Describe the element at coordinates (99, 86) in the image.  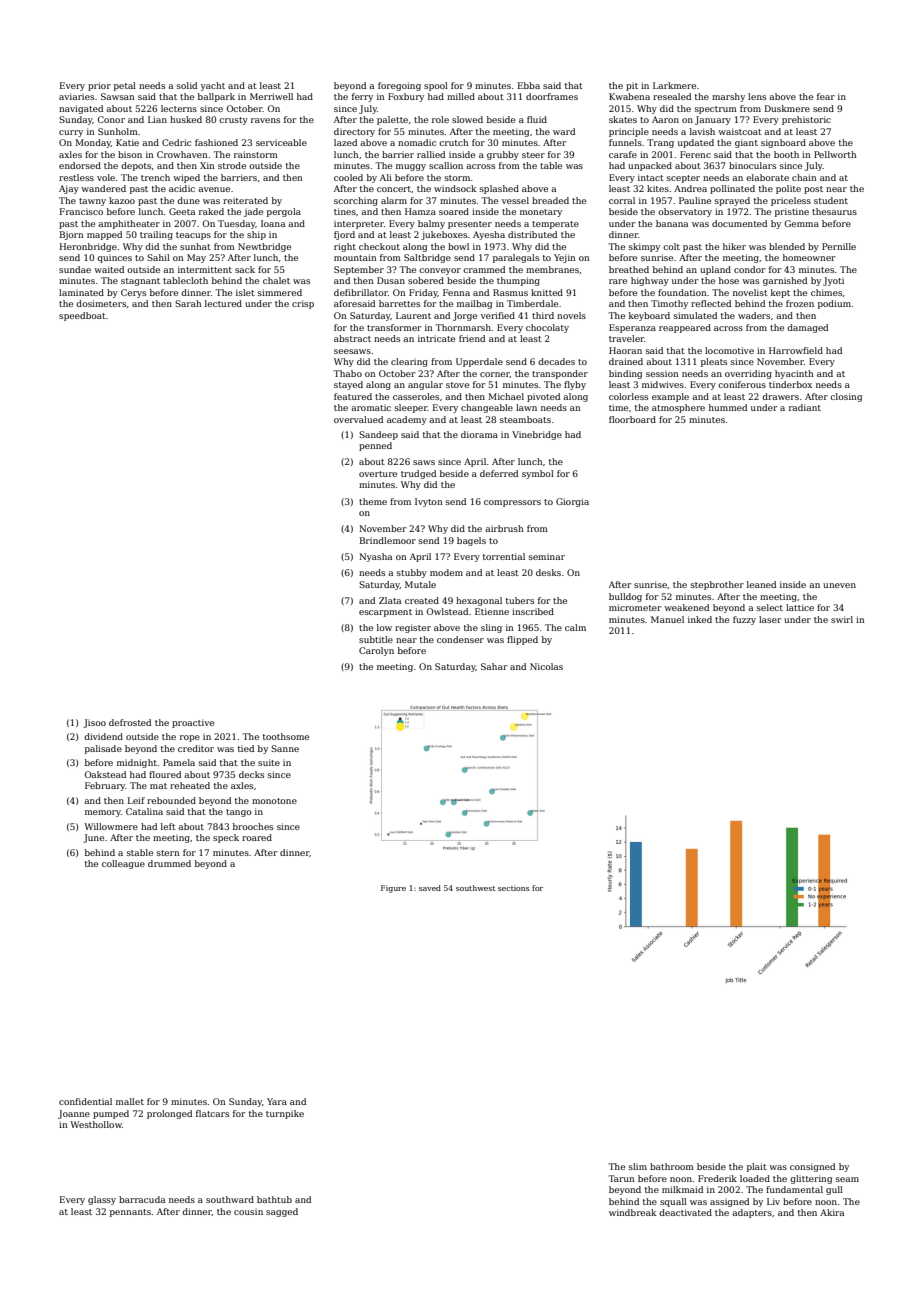
I see `prior` at that location.
